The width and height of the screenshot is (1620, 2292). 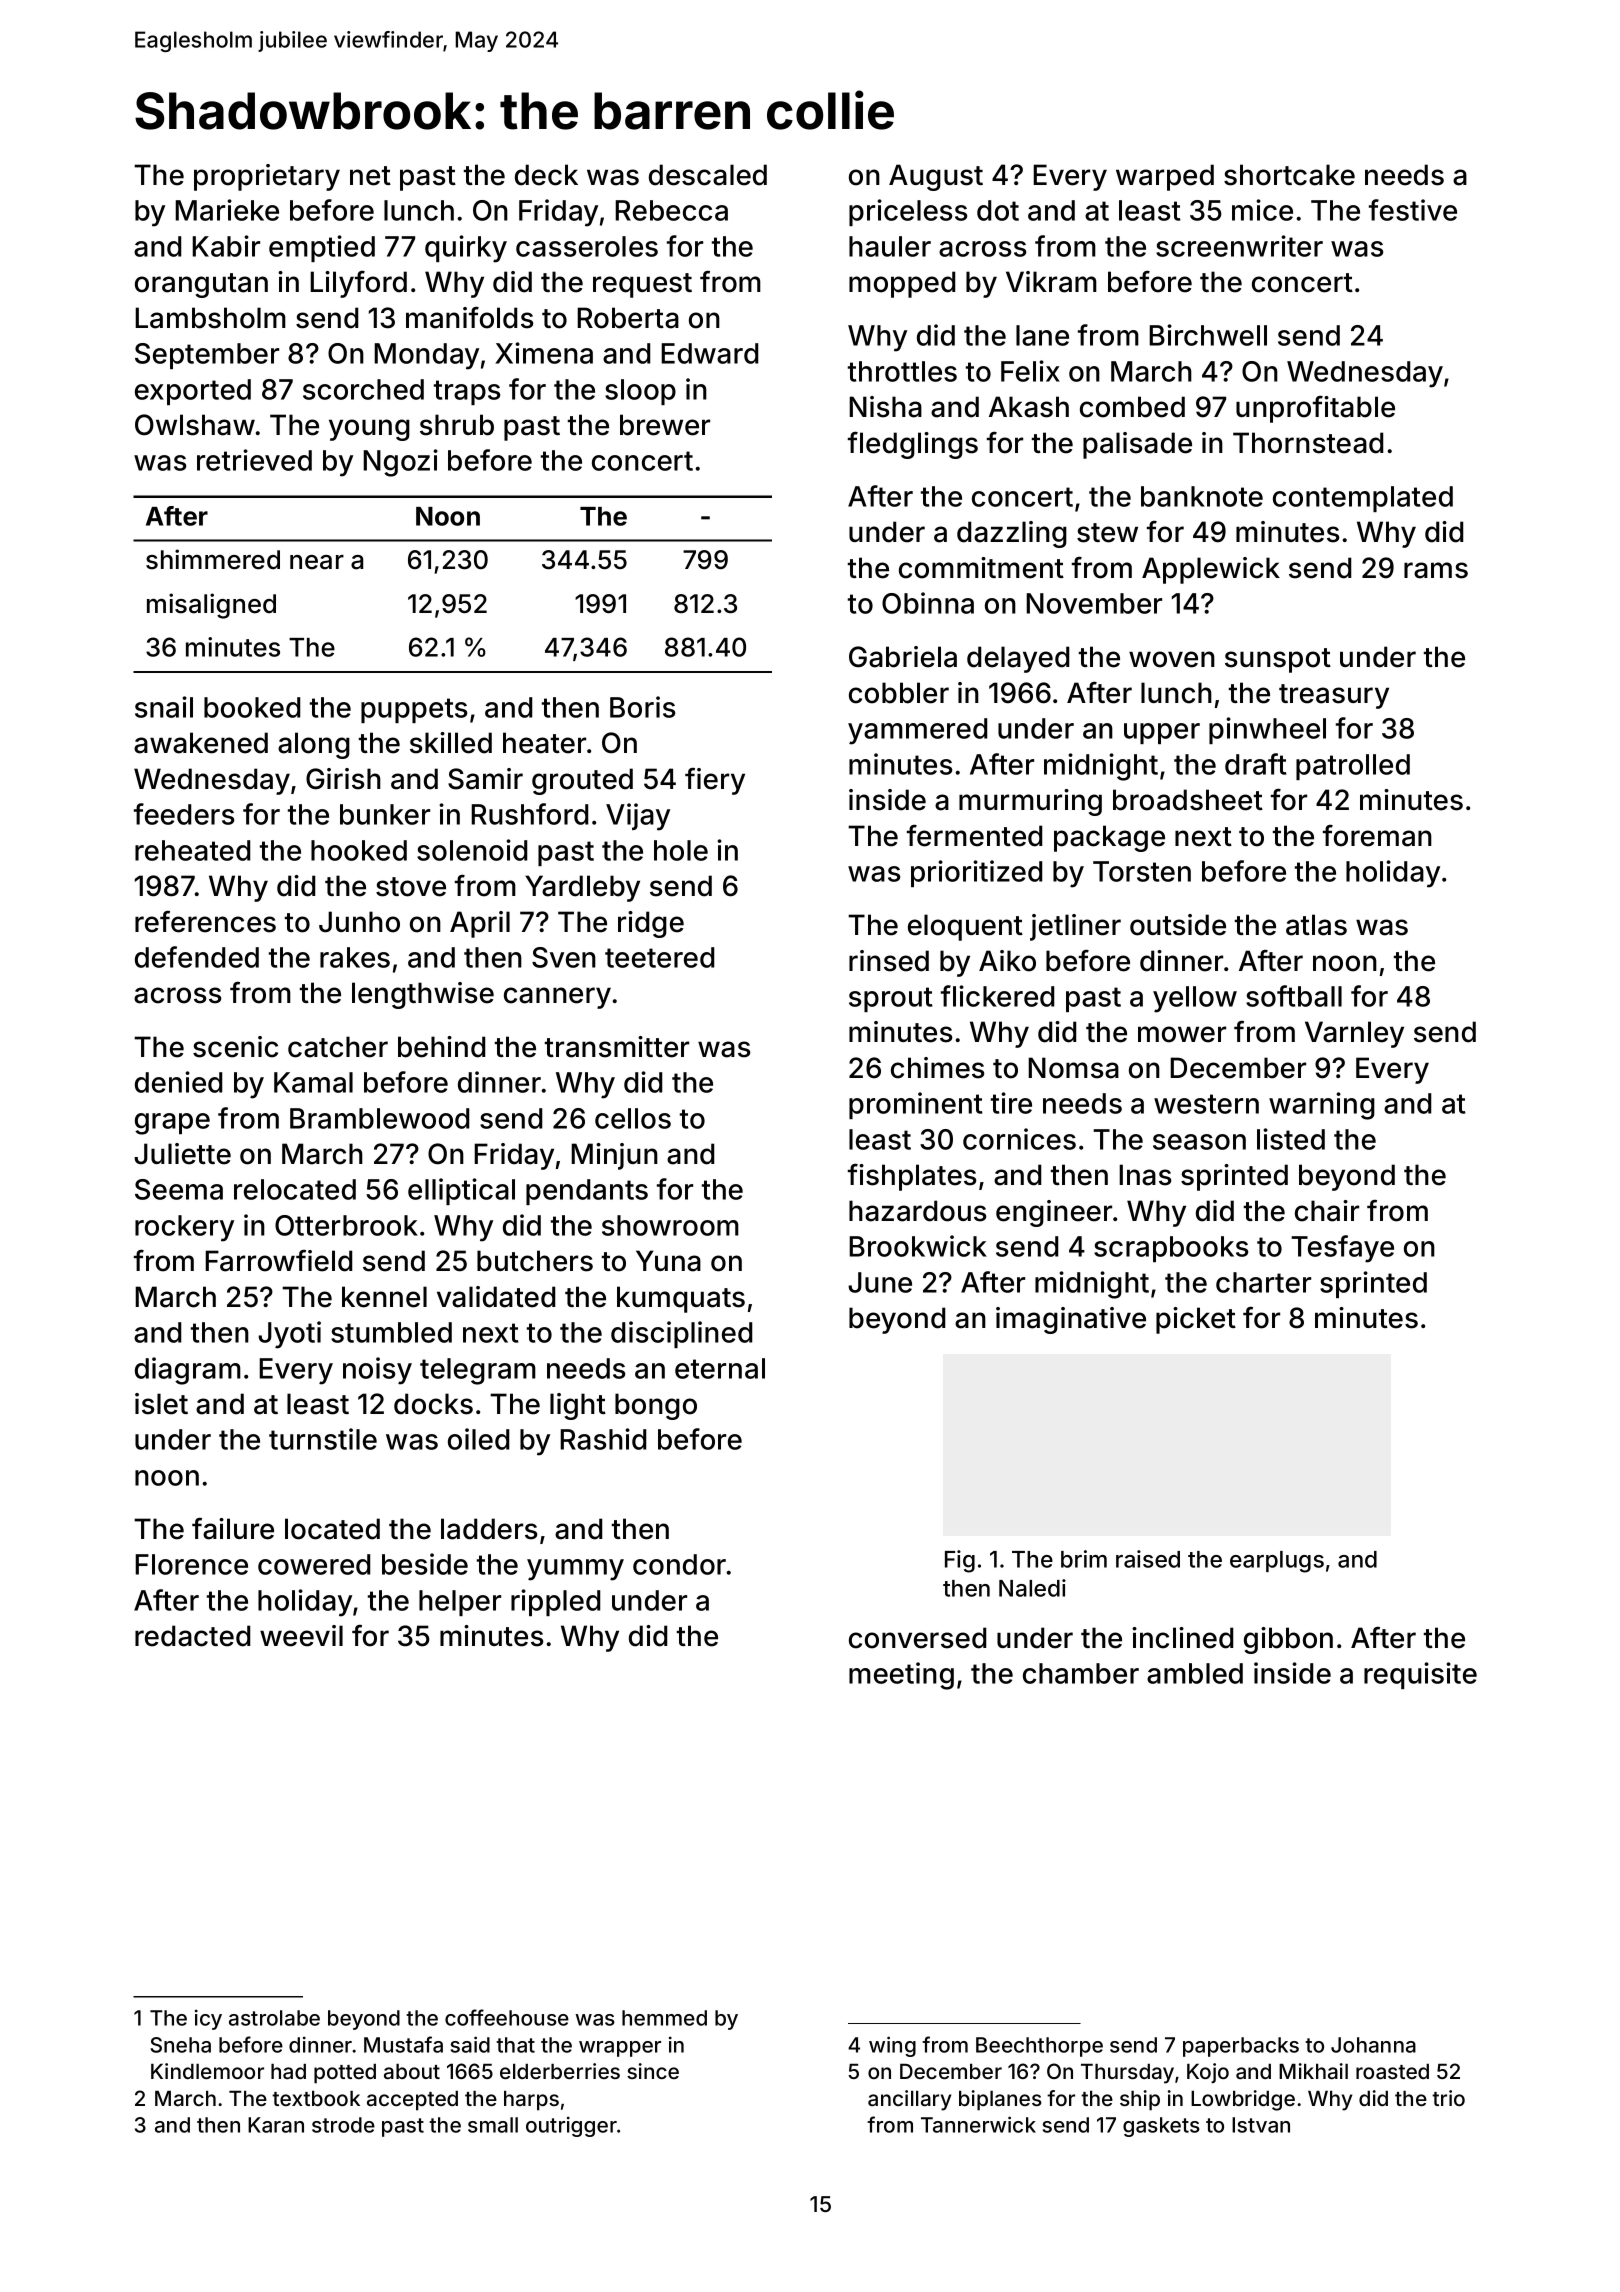 I want to click on emptied, so click(x=322, y=248).
